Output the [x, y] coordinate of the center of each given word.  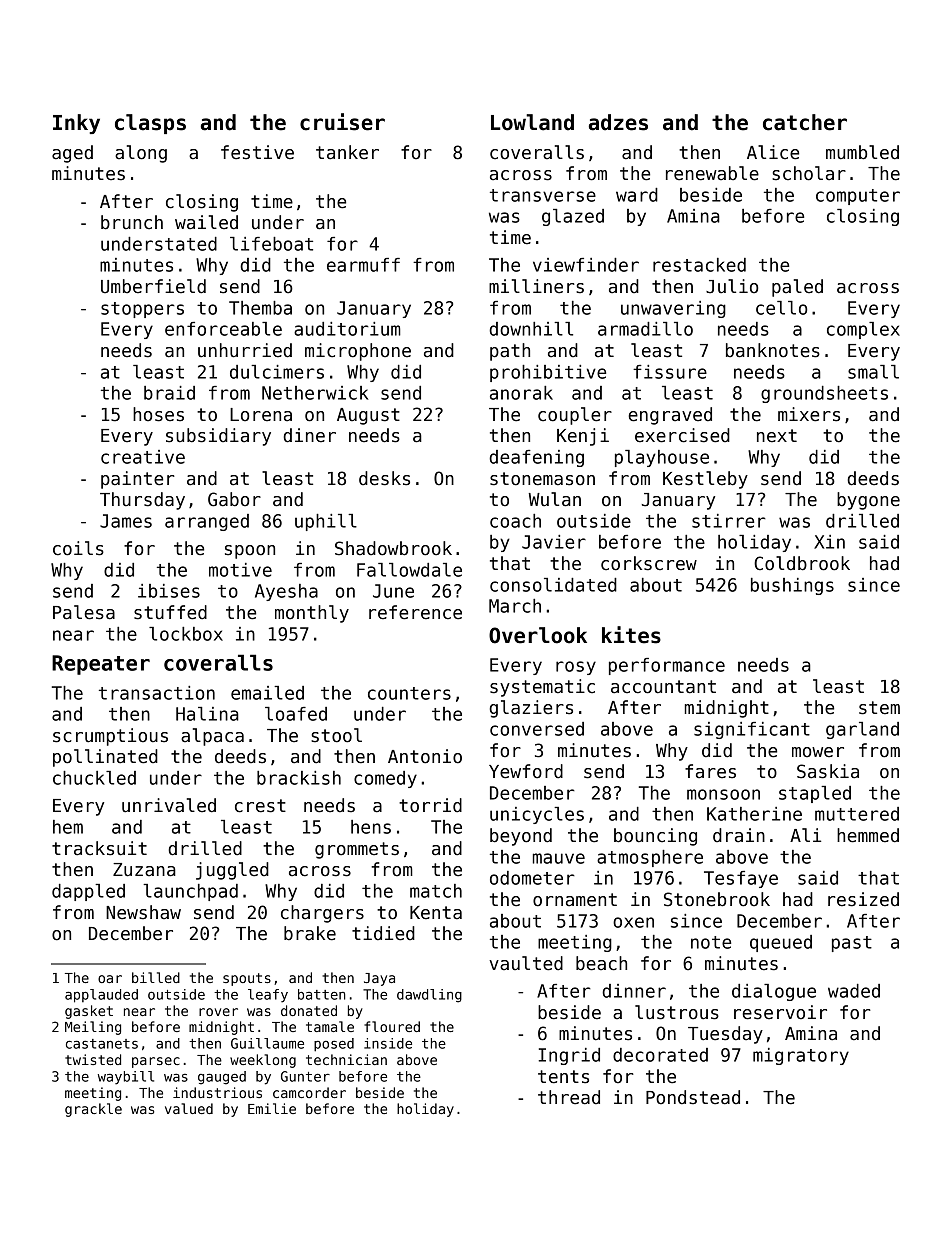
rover [218, 1012]
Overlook [538, 635]
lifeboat [271, 244]
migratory [801, 1056]
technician [346, 1059]
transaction [157, 693]
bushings [792, 586]
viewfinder [586, 265]
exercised [682, 435]
